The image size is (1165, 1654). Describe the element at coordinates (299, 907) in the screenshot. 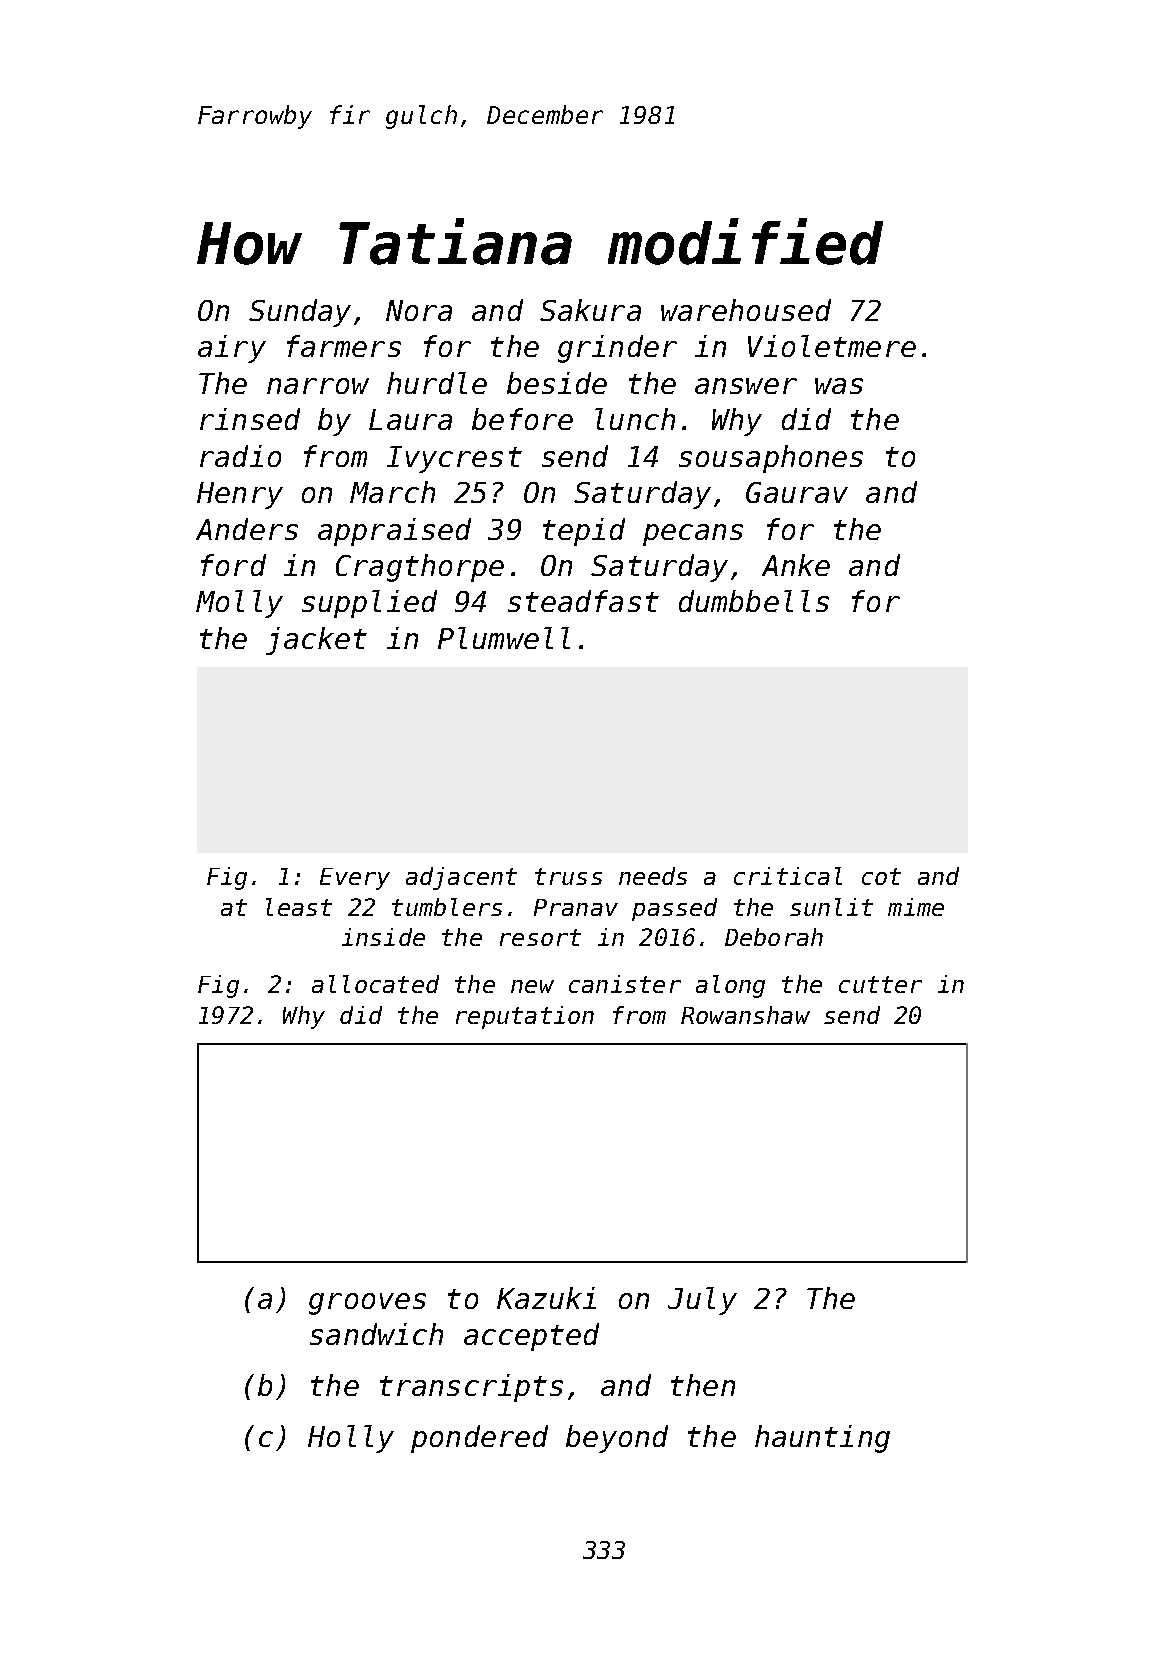

I see `least` at that location.
